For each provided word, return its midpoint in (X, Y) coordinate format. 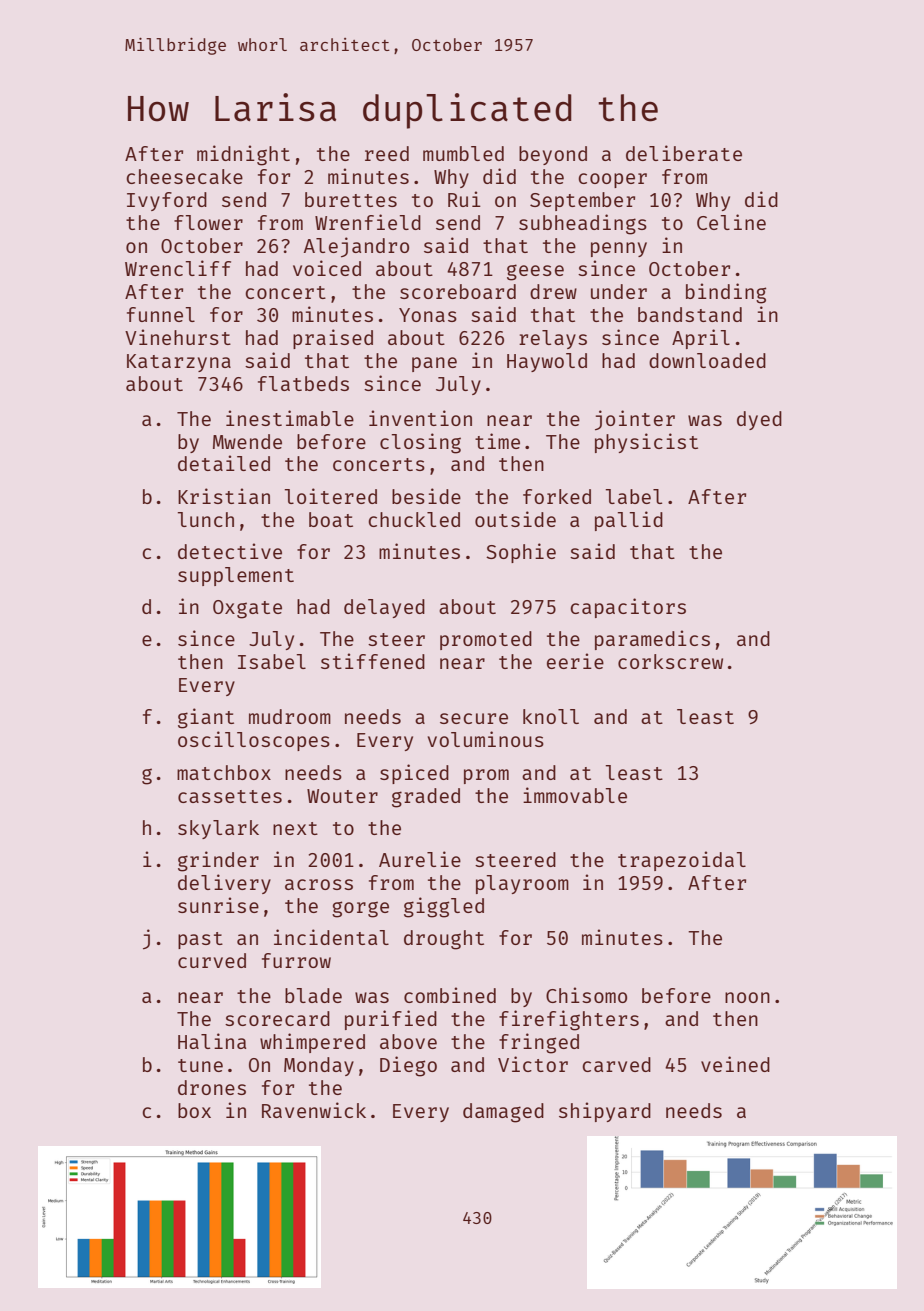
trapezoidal (682, 861)
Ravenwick (314, 1110)
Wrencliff (178, 268)
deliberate (684, 153)
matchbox (224, 772)
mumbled (463, 153)
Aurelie (420, 859)
